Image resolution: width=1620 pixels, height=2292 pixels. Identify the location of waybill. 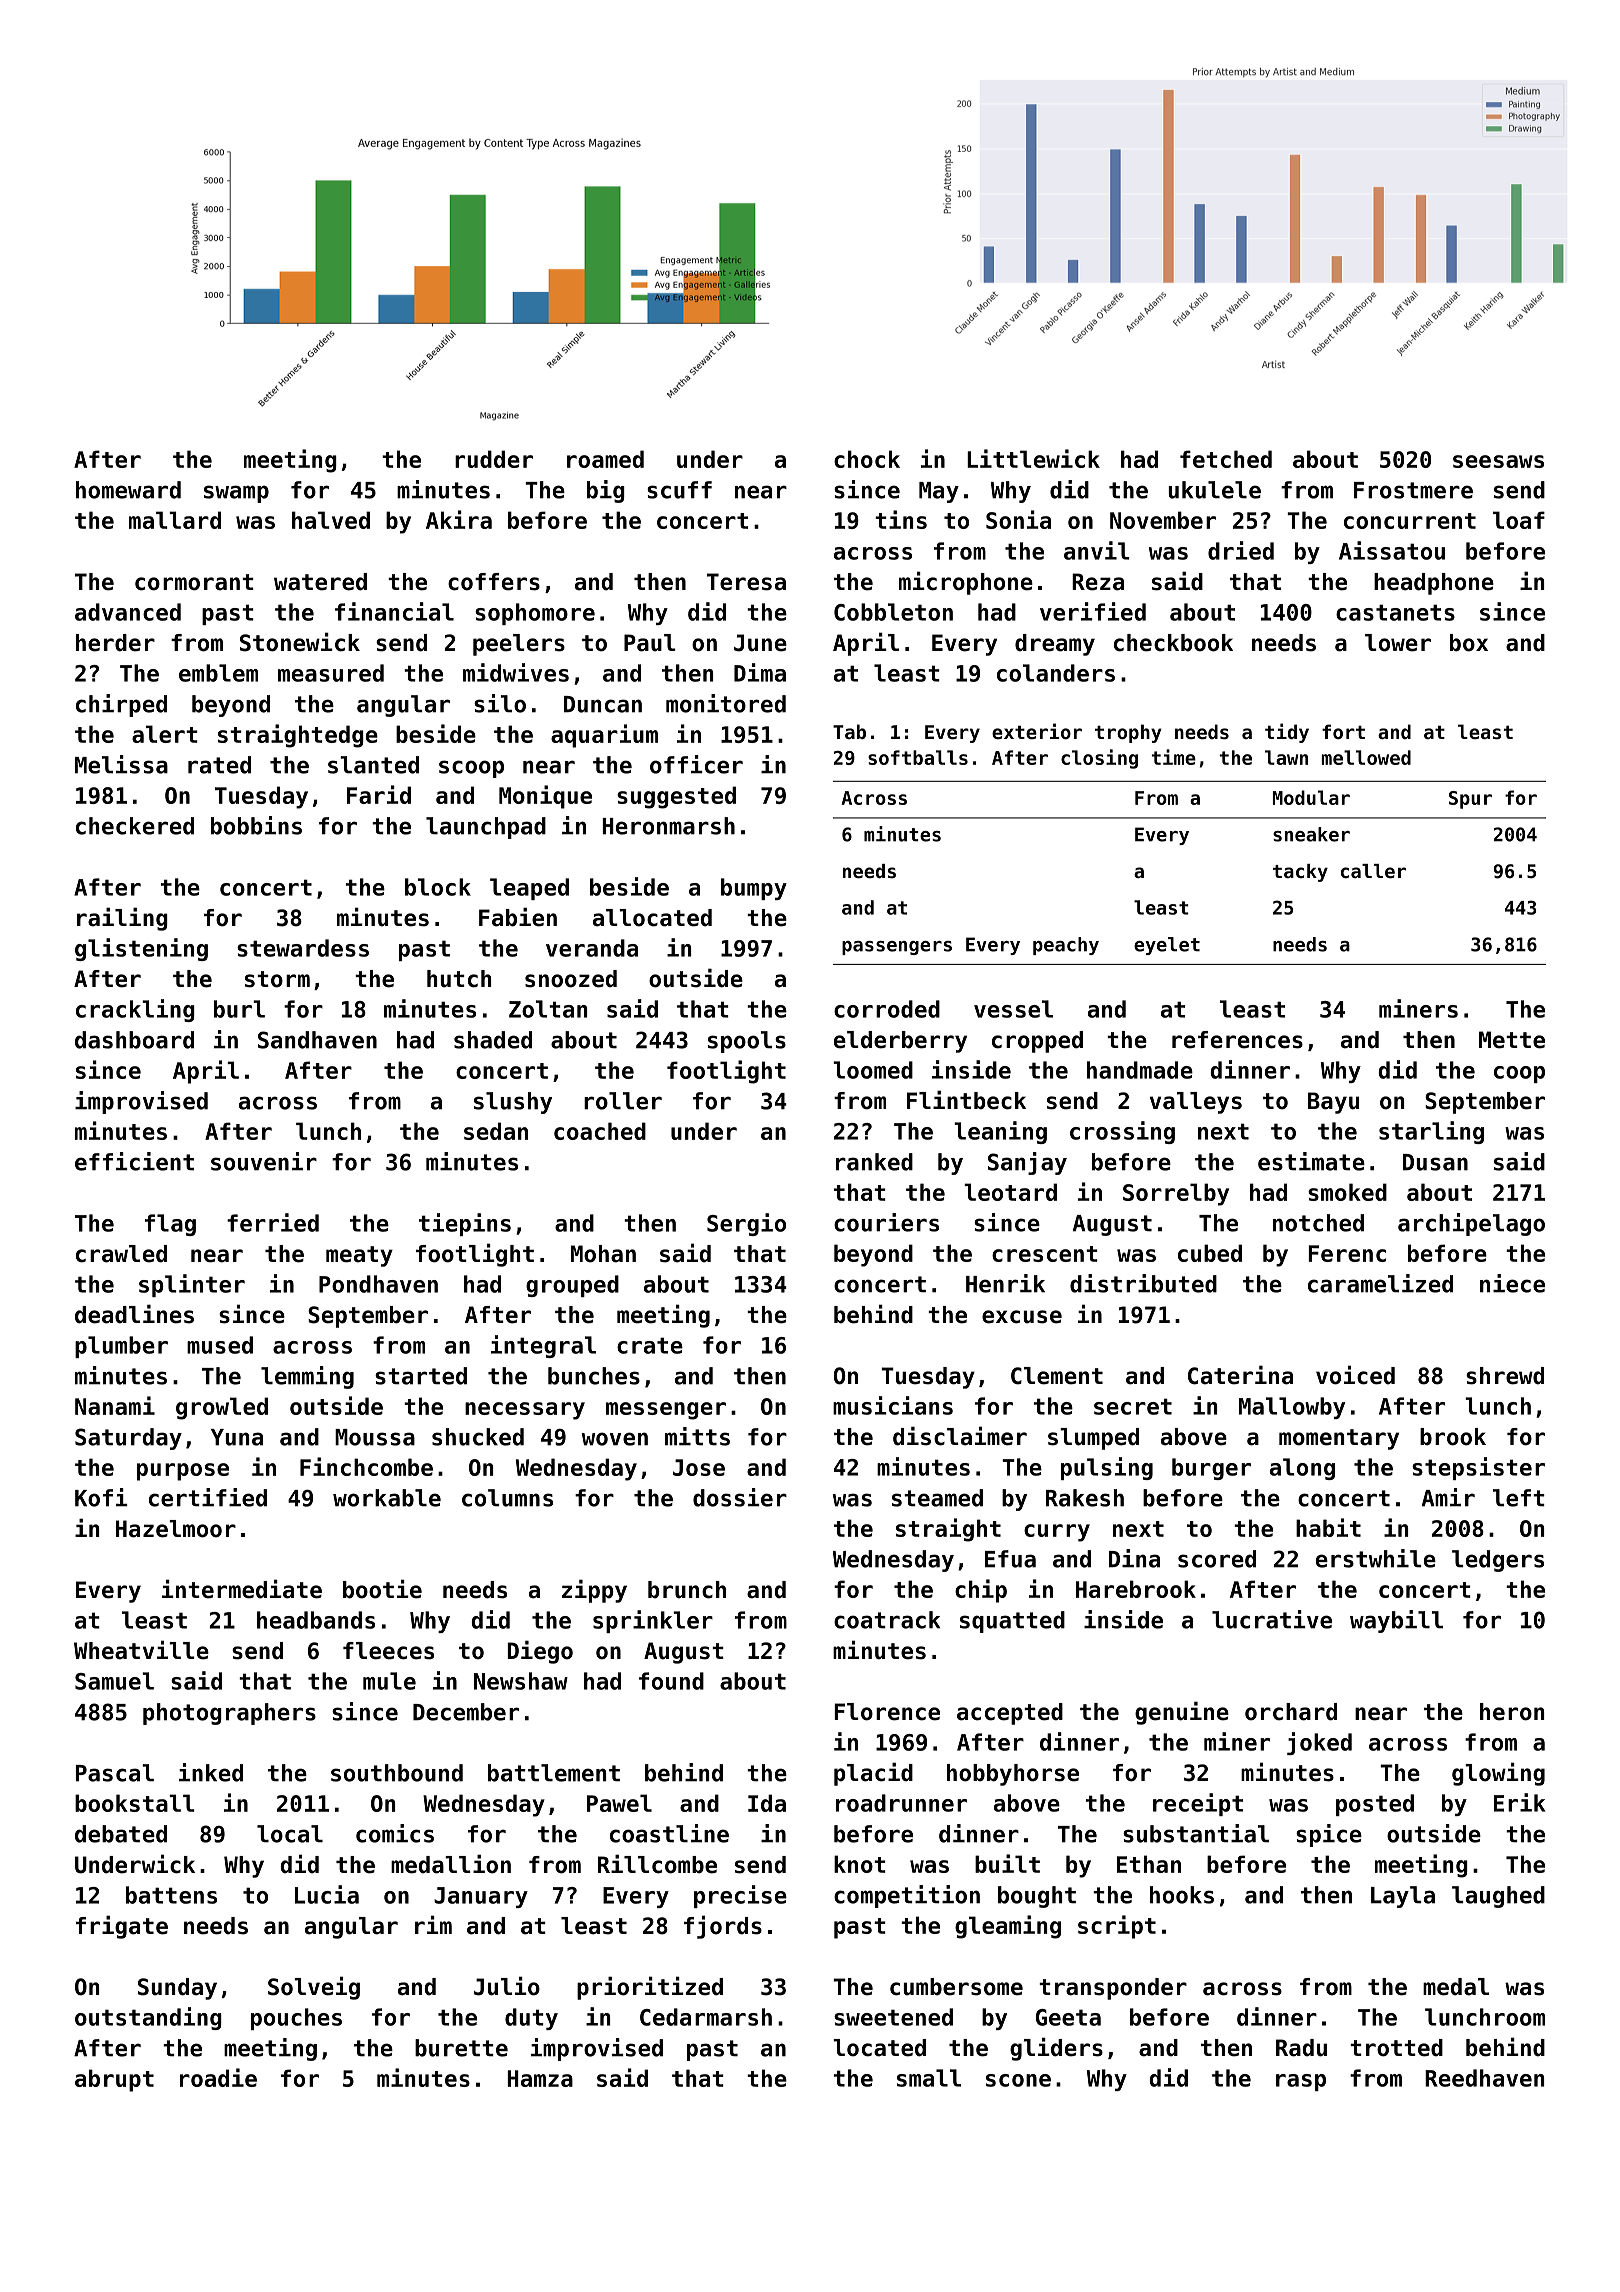
(1396, 1621).
